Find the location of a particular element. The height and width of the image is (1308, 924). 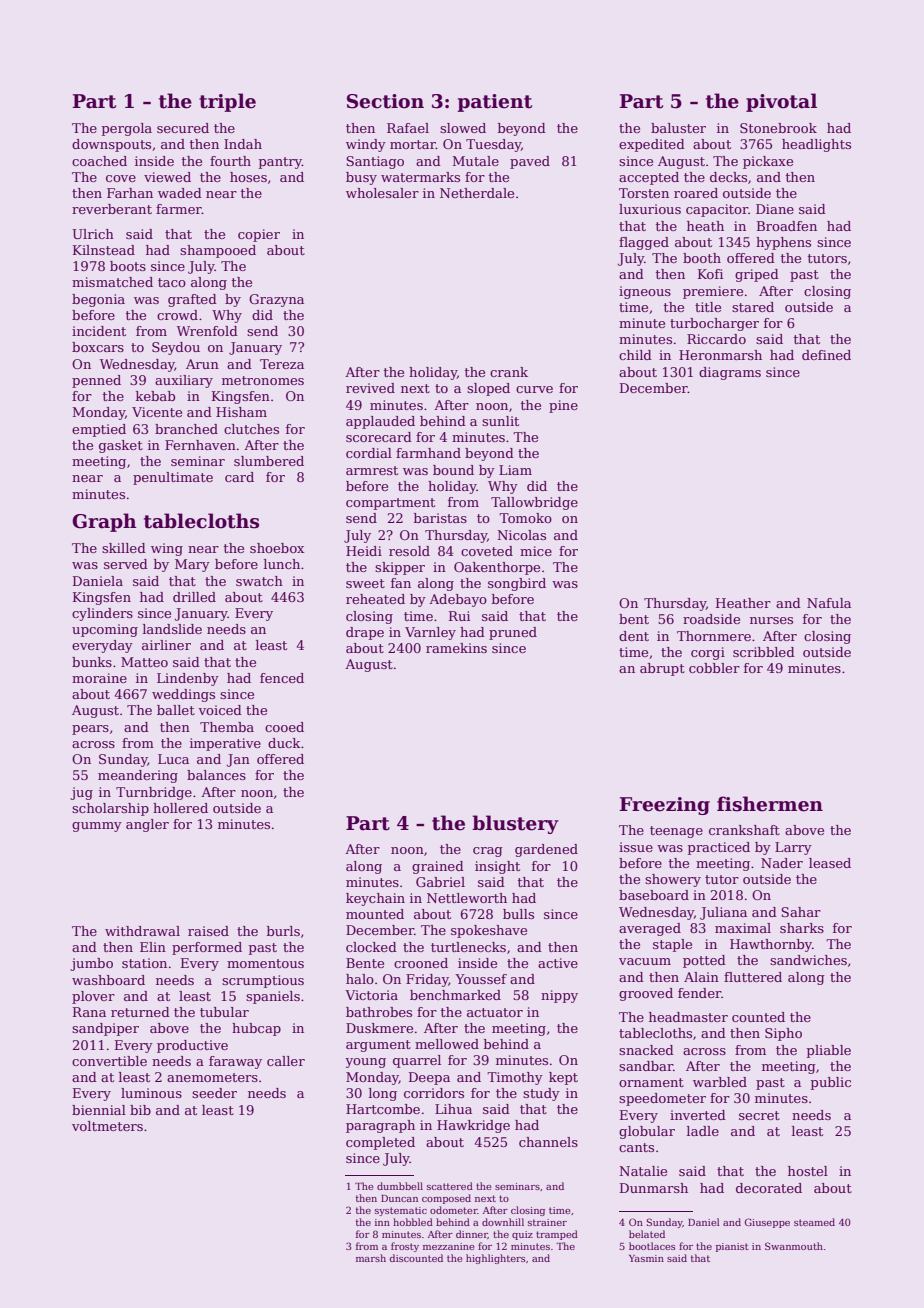

Nafula is located at coordinates (829, 603).
